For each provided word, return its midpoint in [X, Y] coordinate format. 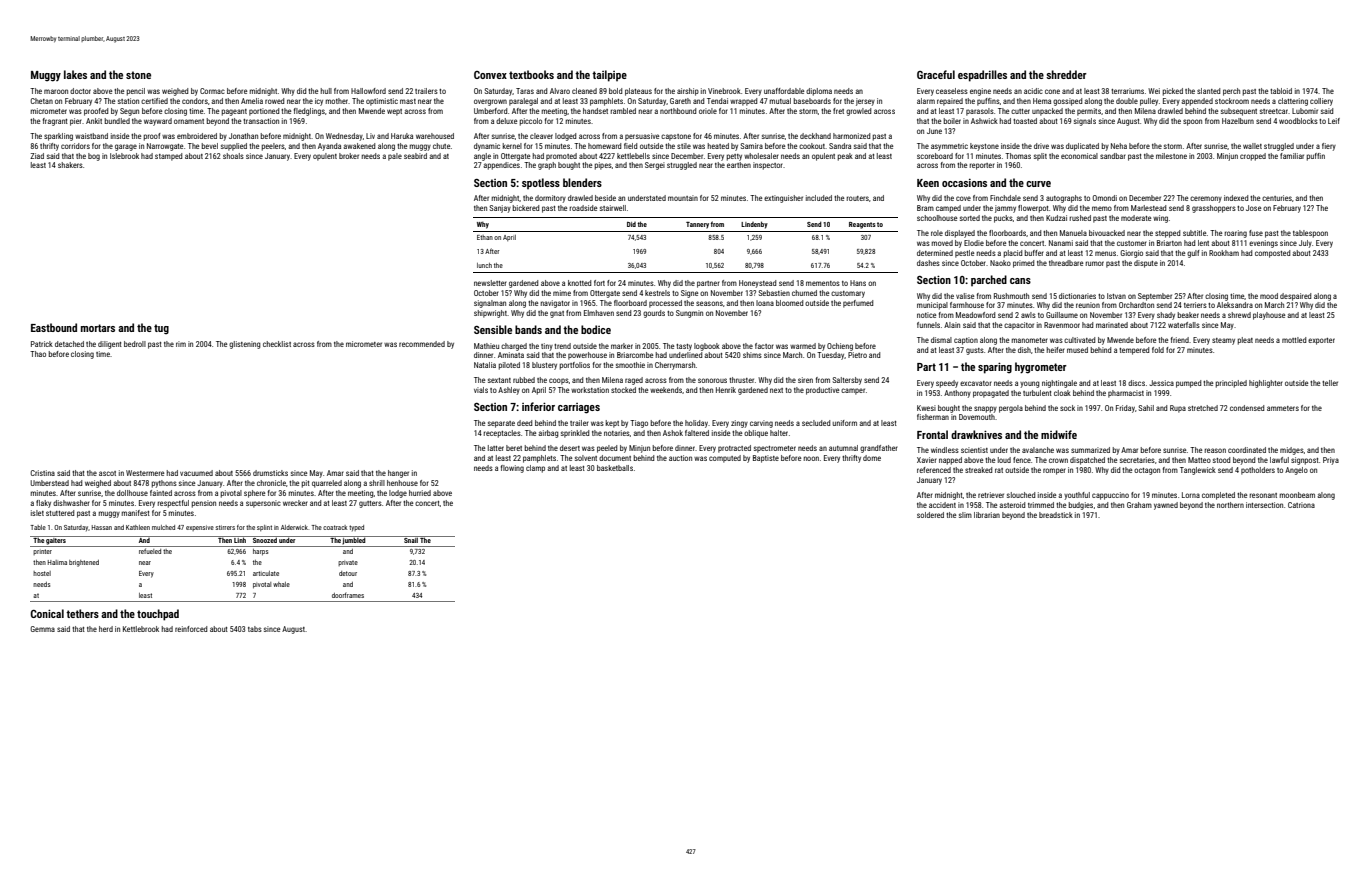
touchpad [158, 615]
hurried [420, 493]
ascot [107, 473]
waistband [91, 136]
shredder [1066, 74]
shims [752, 355]
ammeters [1283, 408]
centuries [1277, 198]
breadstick [1056, 515]
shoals [233, 156]
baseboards [812, 101]
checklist [277, 344]
